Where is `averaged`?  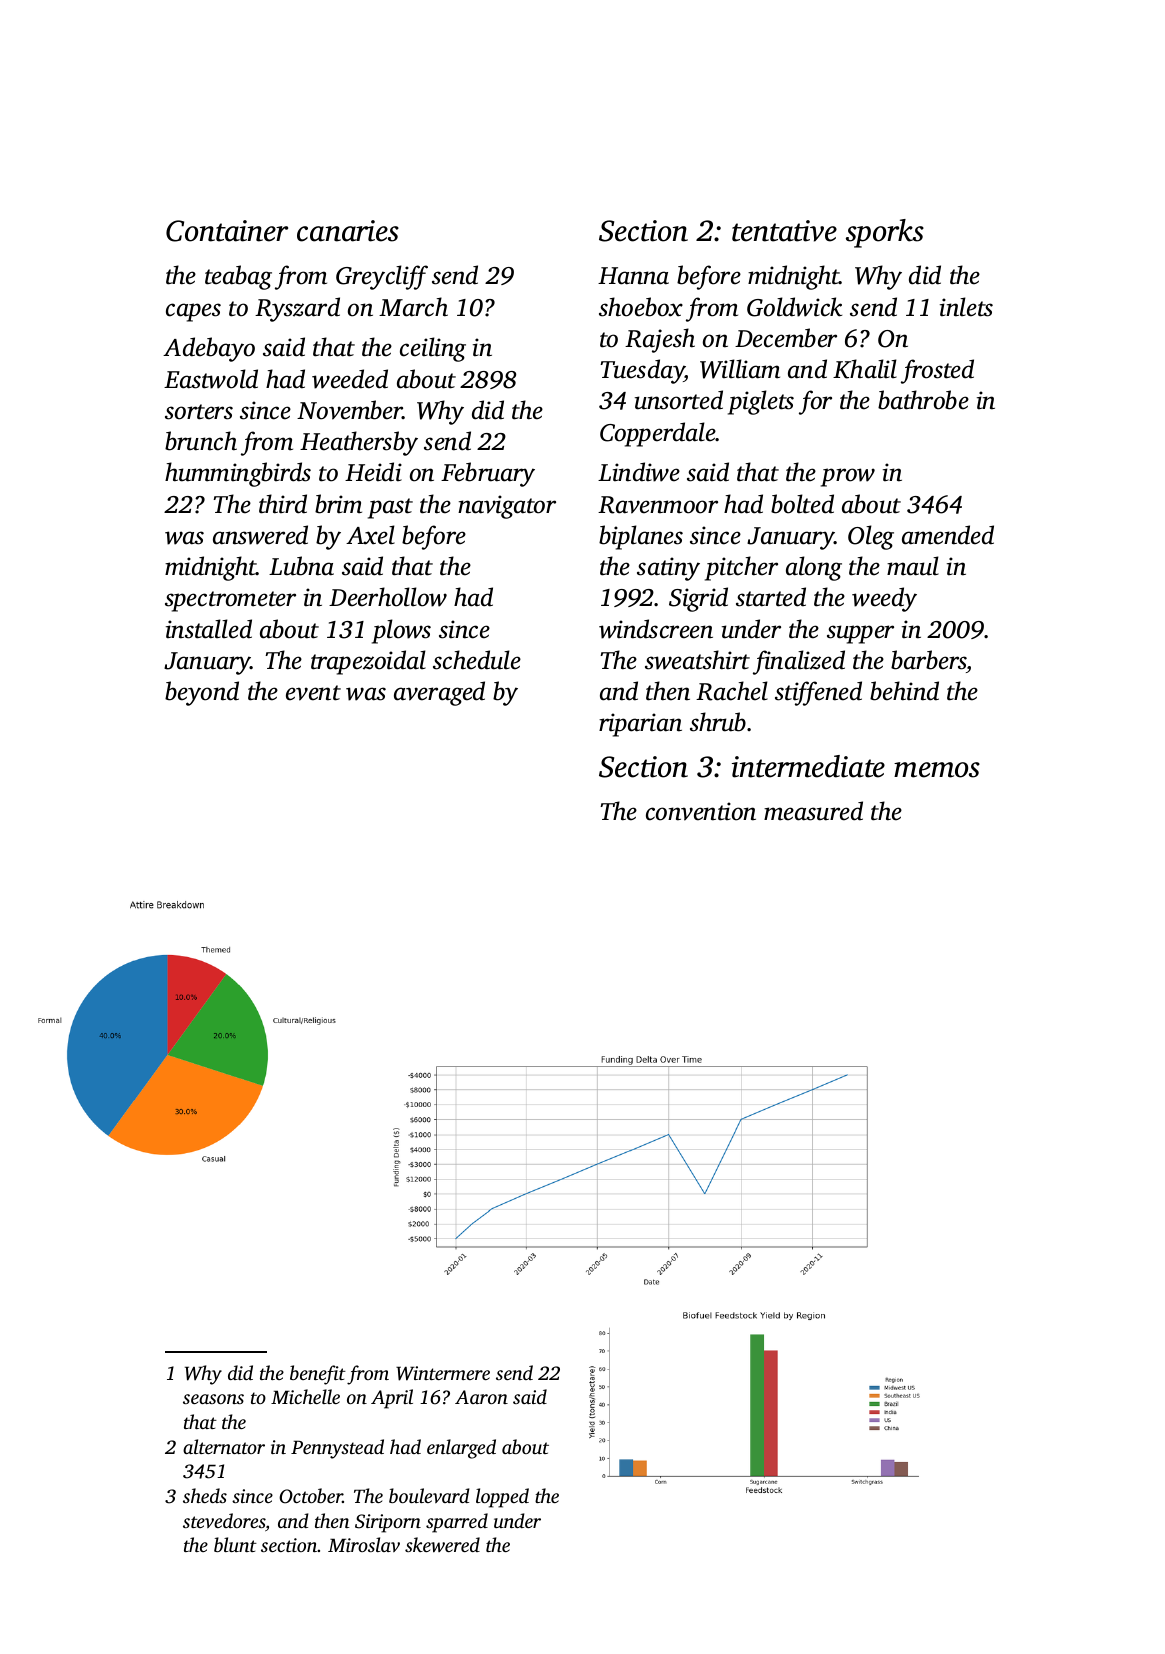 averaged is located at coordinates (439, 693).
